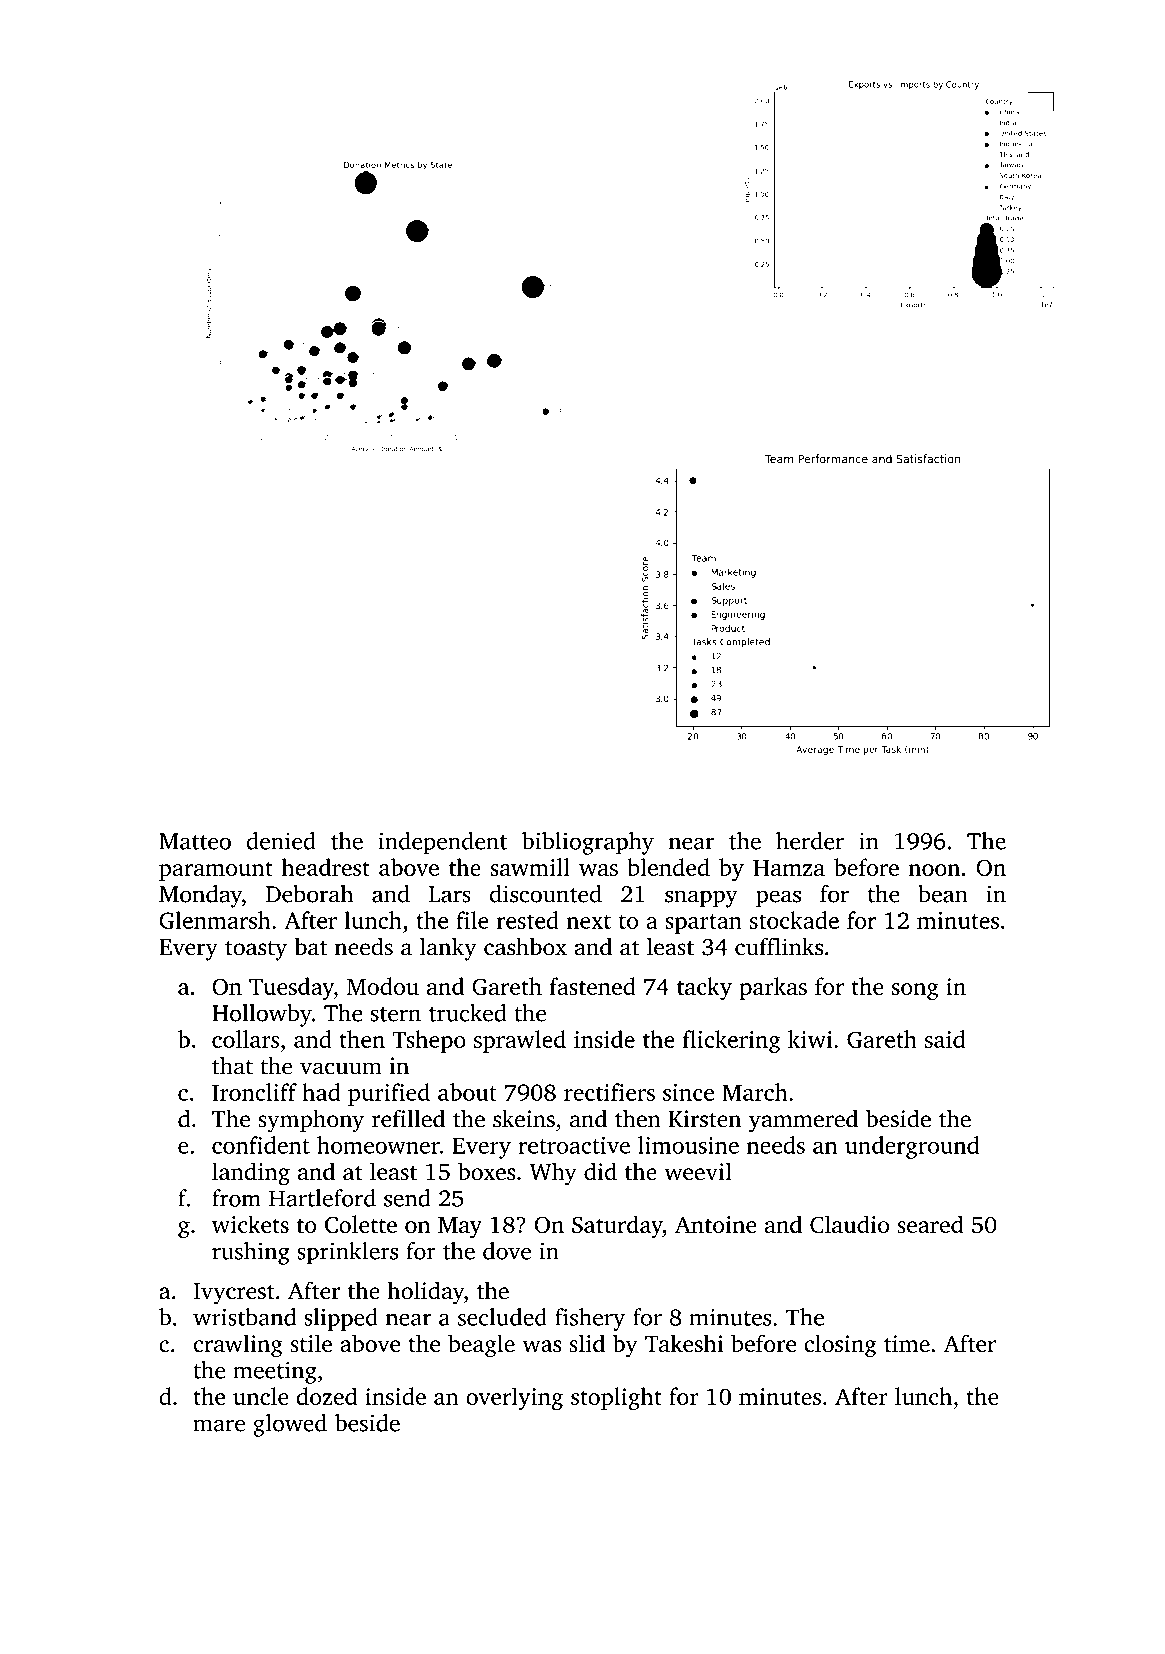 This image has width=1165, height=1654. What do you see at coordinates (915, 991) in the image?
I see `song` at bounding box center [915, 991].
